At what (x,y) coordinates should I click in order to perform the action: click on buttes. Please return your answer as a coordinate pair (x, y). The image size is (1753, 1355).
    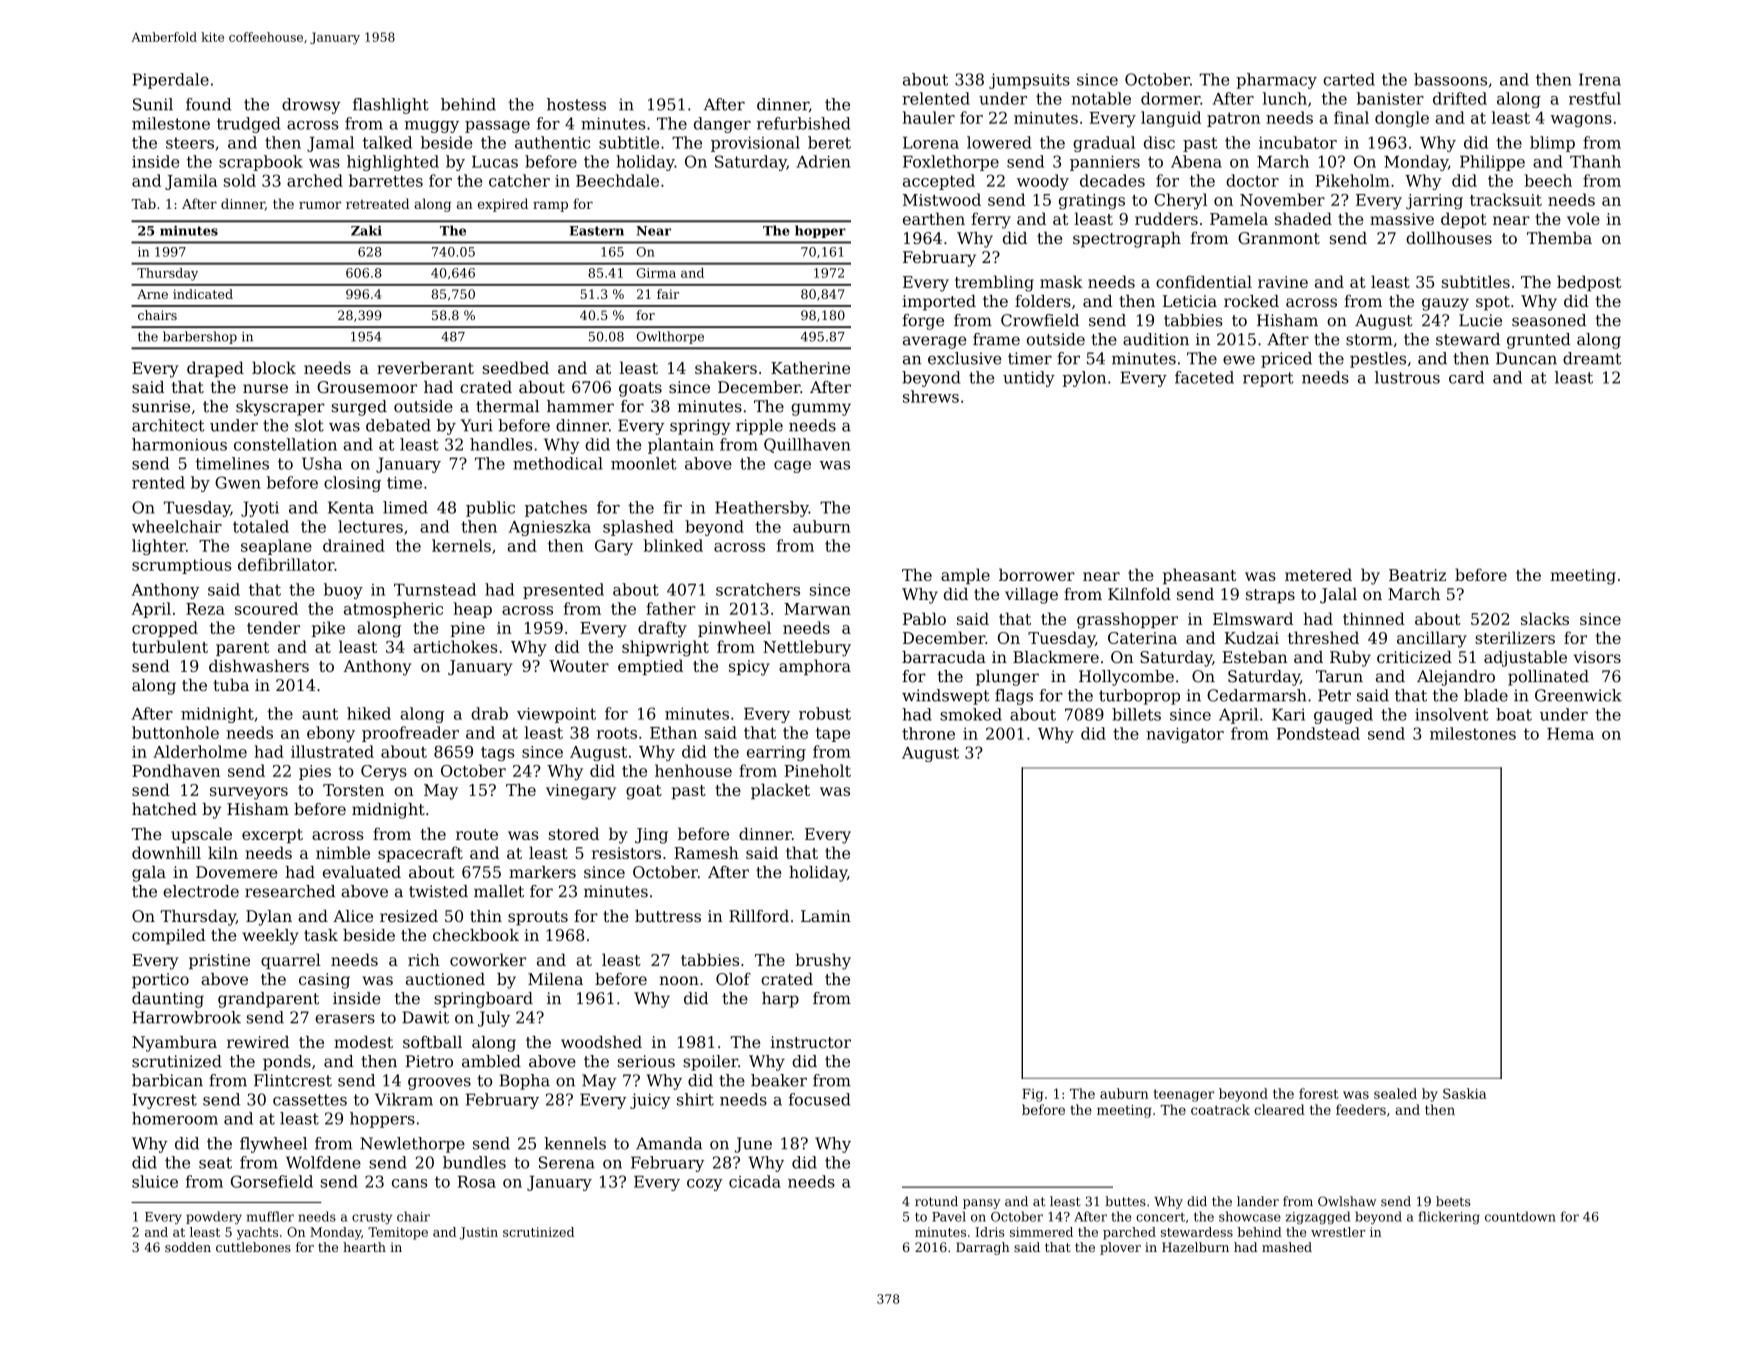
    Looking at the image, I should click on (1125, 1201).
